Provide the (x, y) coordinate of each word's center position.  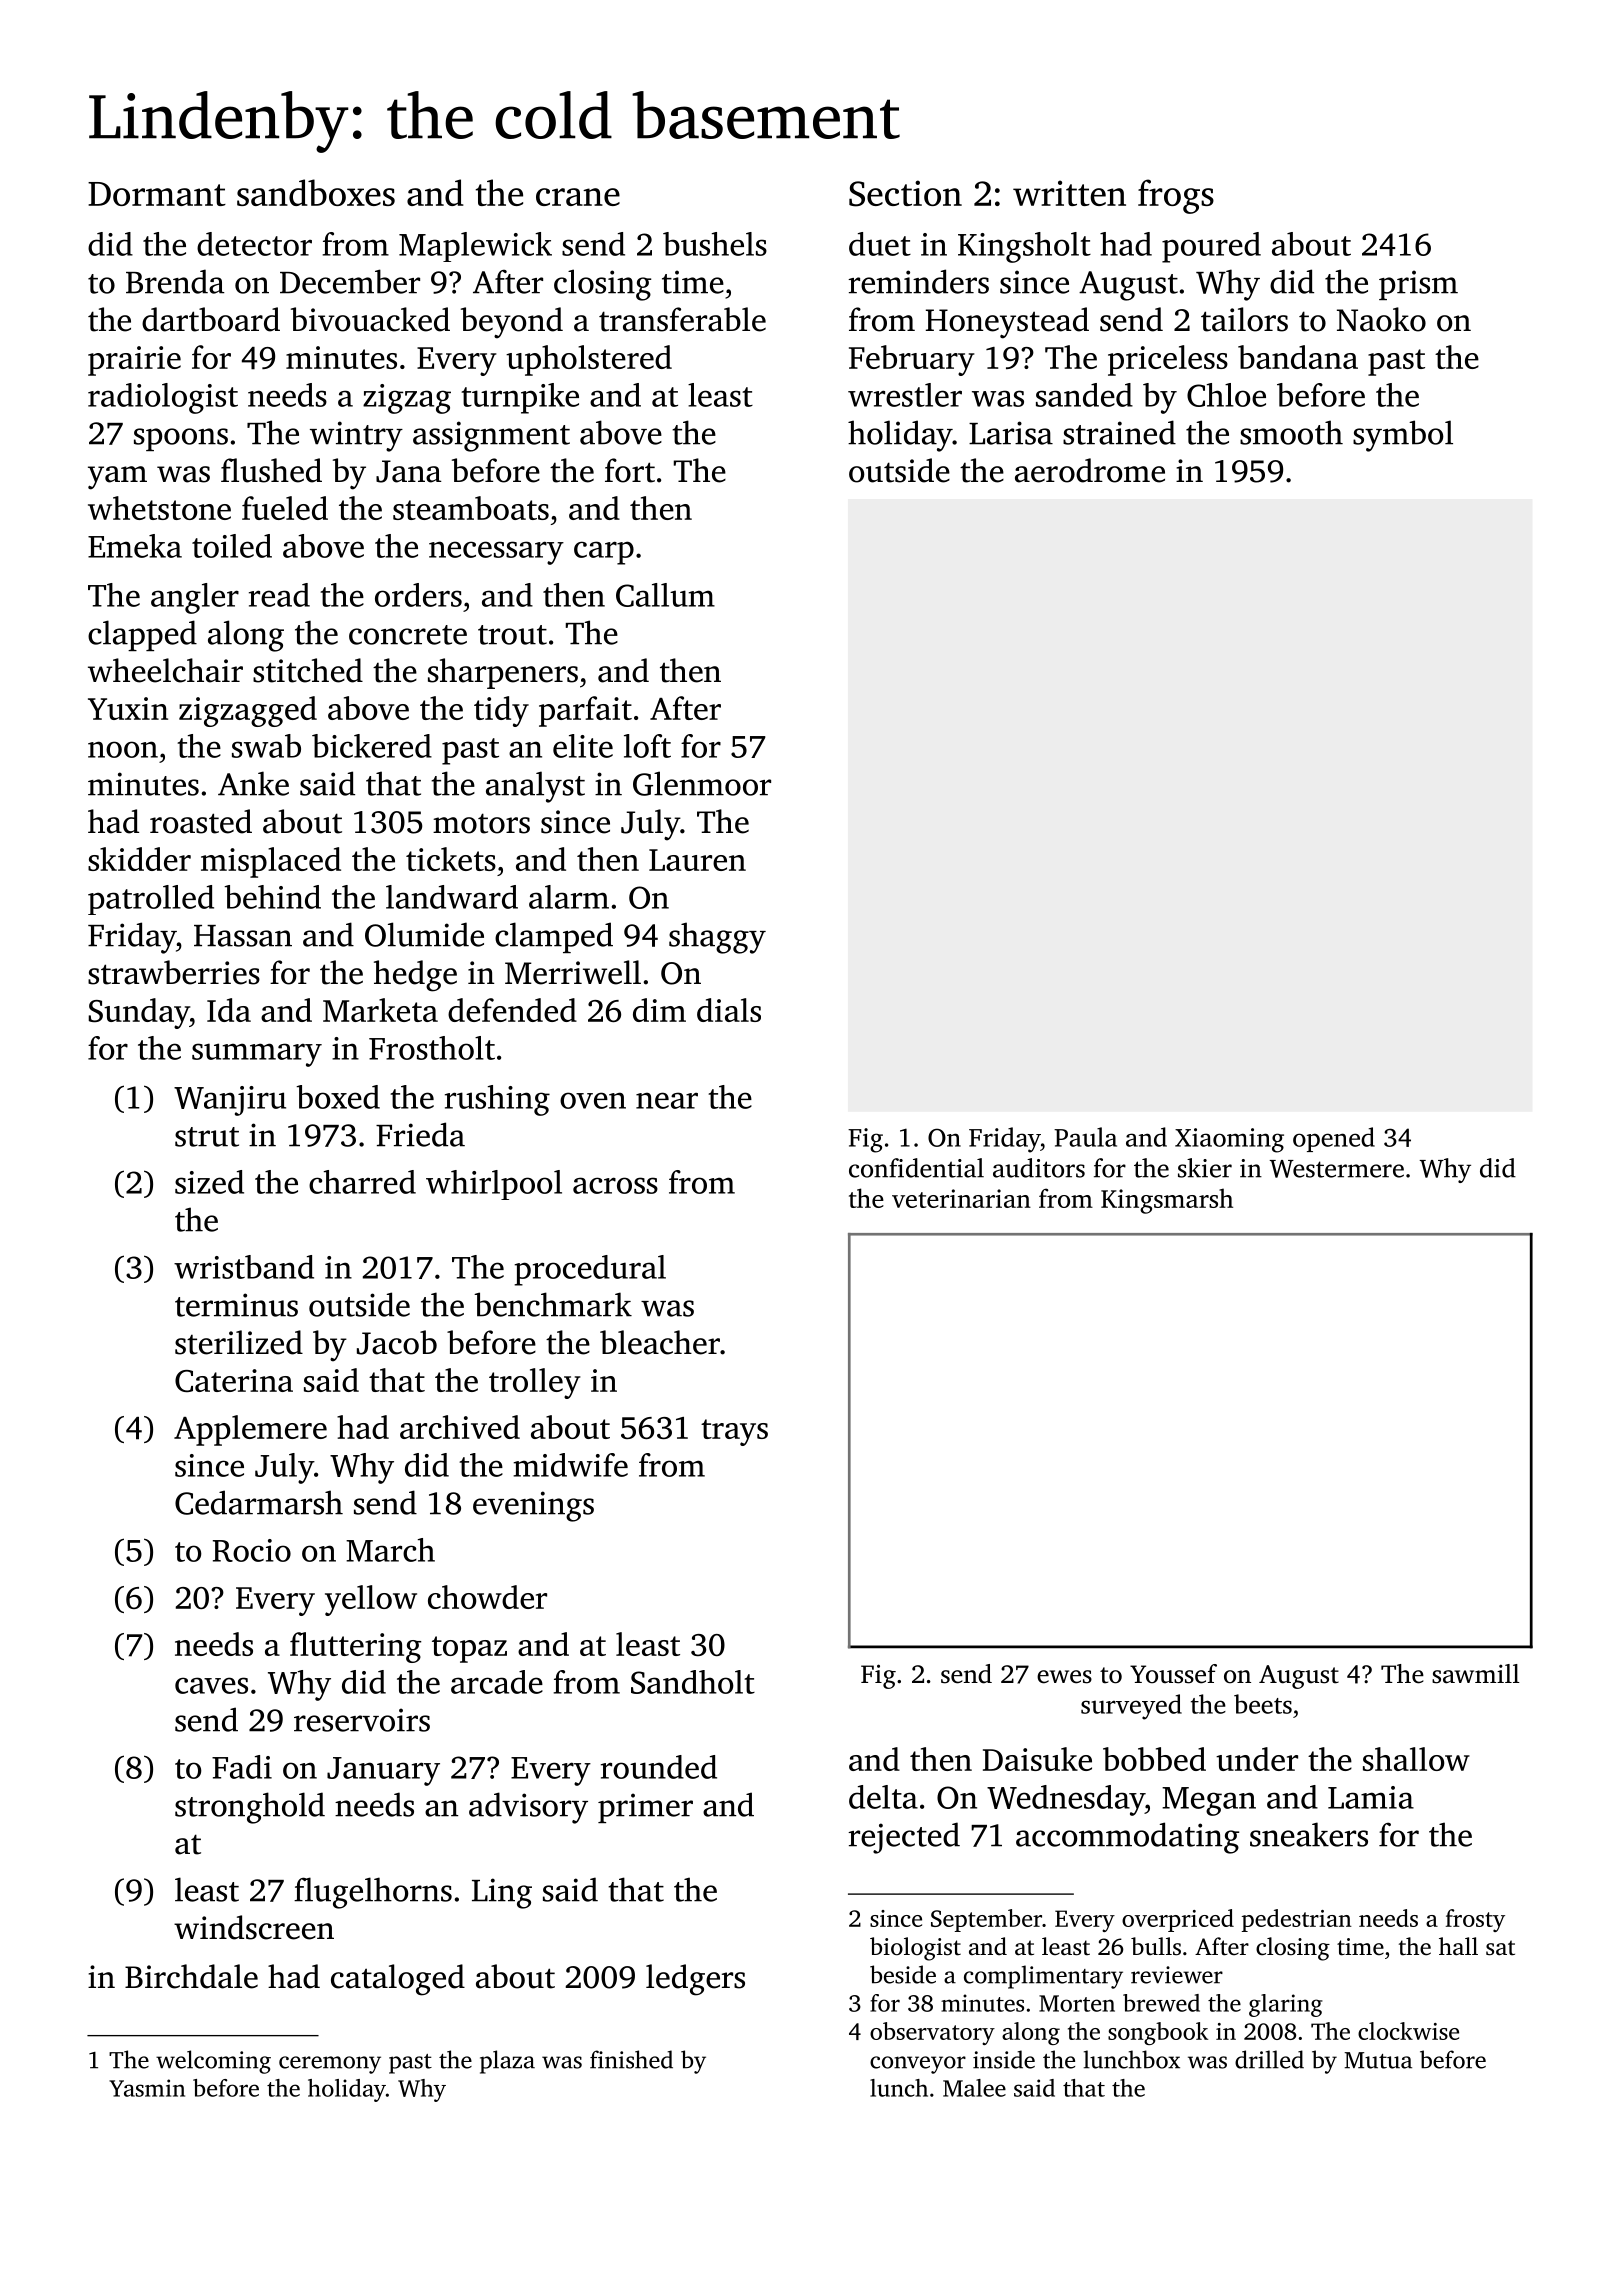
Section (905, 193)
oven (593, 1100)
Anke (253, 783)
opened (1334, 1139)
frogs (1176, 196)
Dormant (157, 194)
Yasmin (147, 2088)
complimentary (1043, 1977)
